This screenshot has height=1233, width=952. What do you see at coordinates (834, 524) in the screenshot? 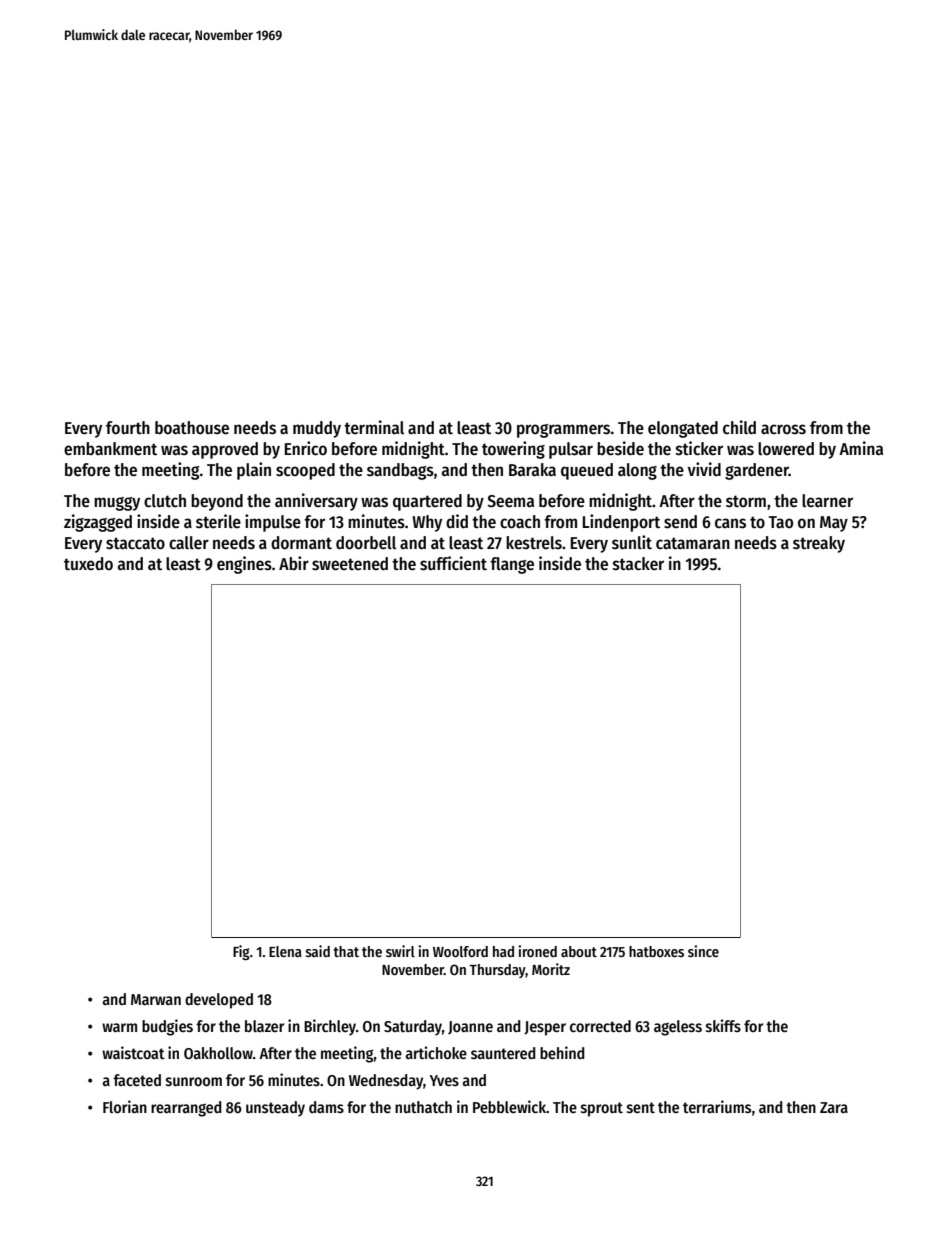
I see `May` at bounding box center [834, 524].
